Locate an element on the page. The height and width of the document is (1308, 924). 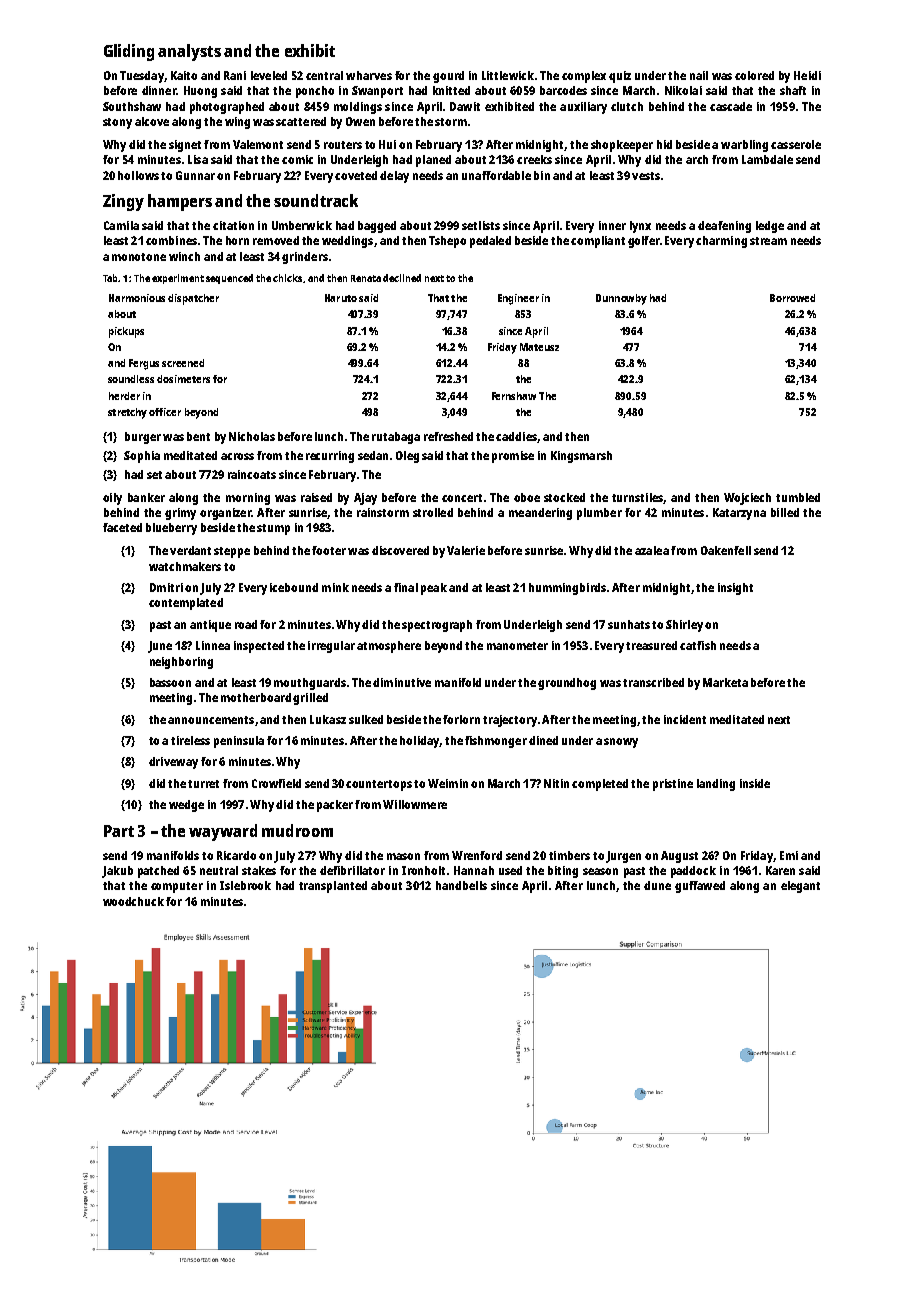
Dmitri is located at coordinates (166, 587).
